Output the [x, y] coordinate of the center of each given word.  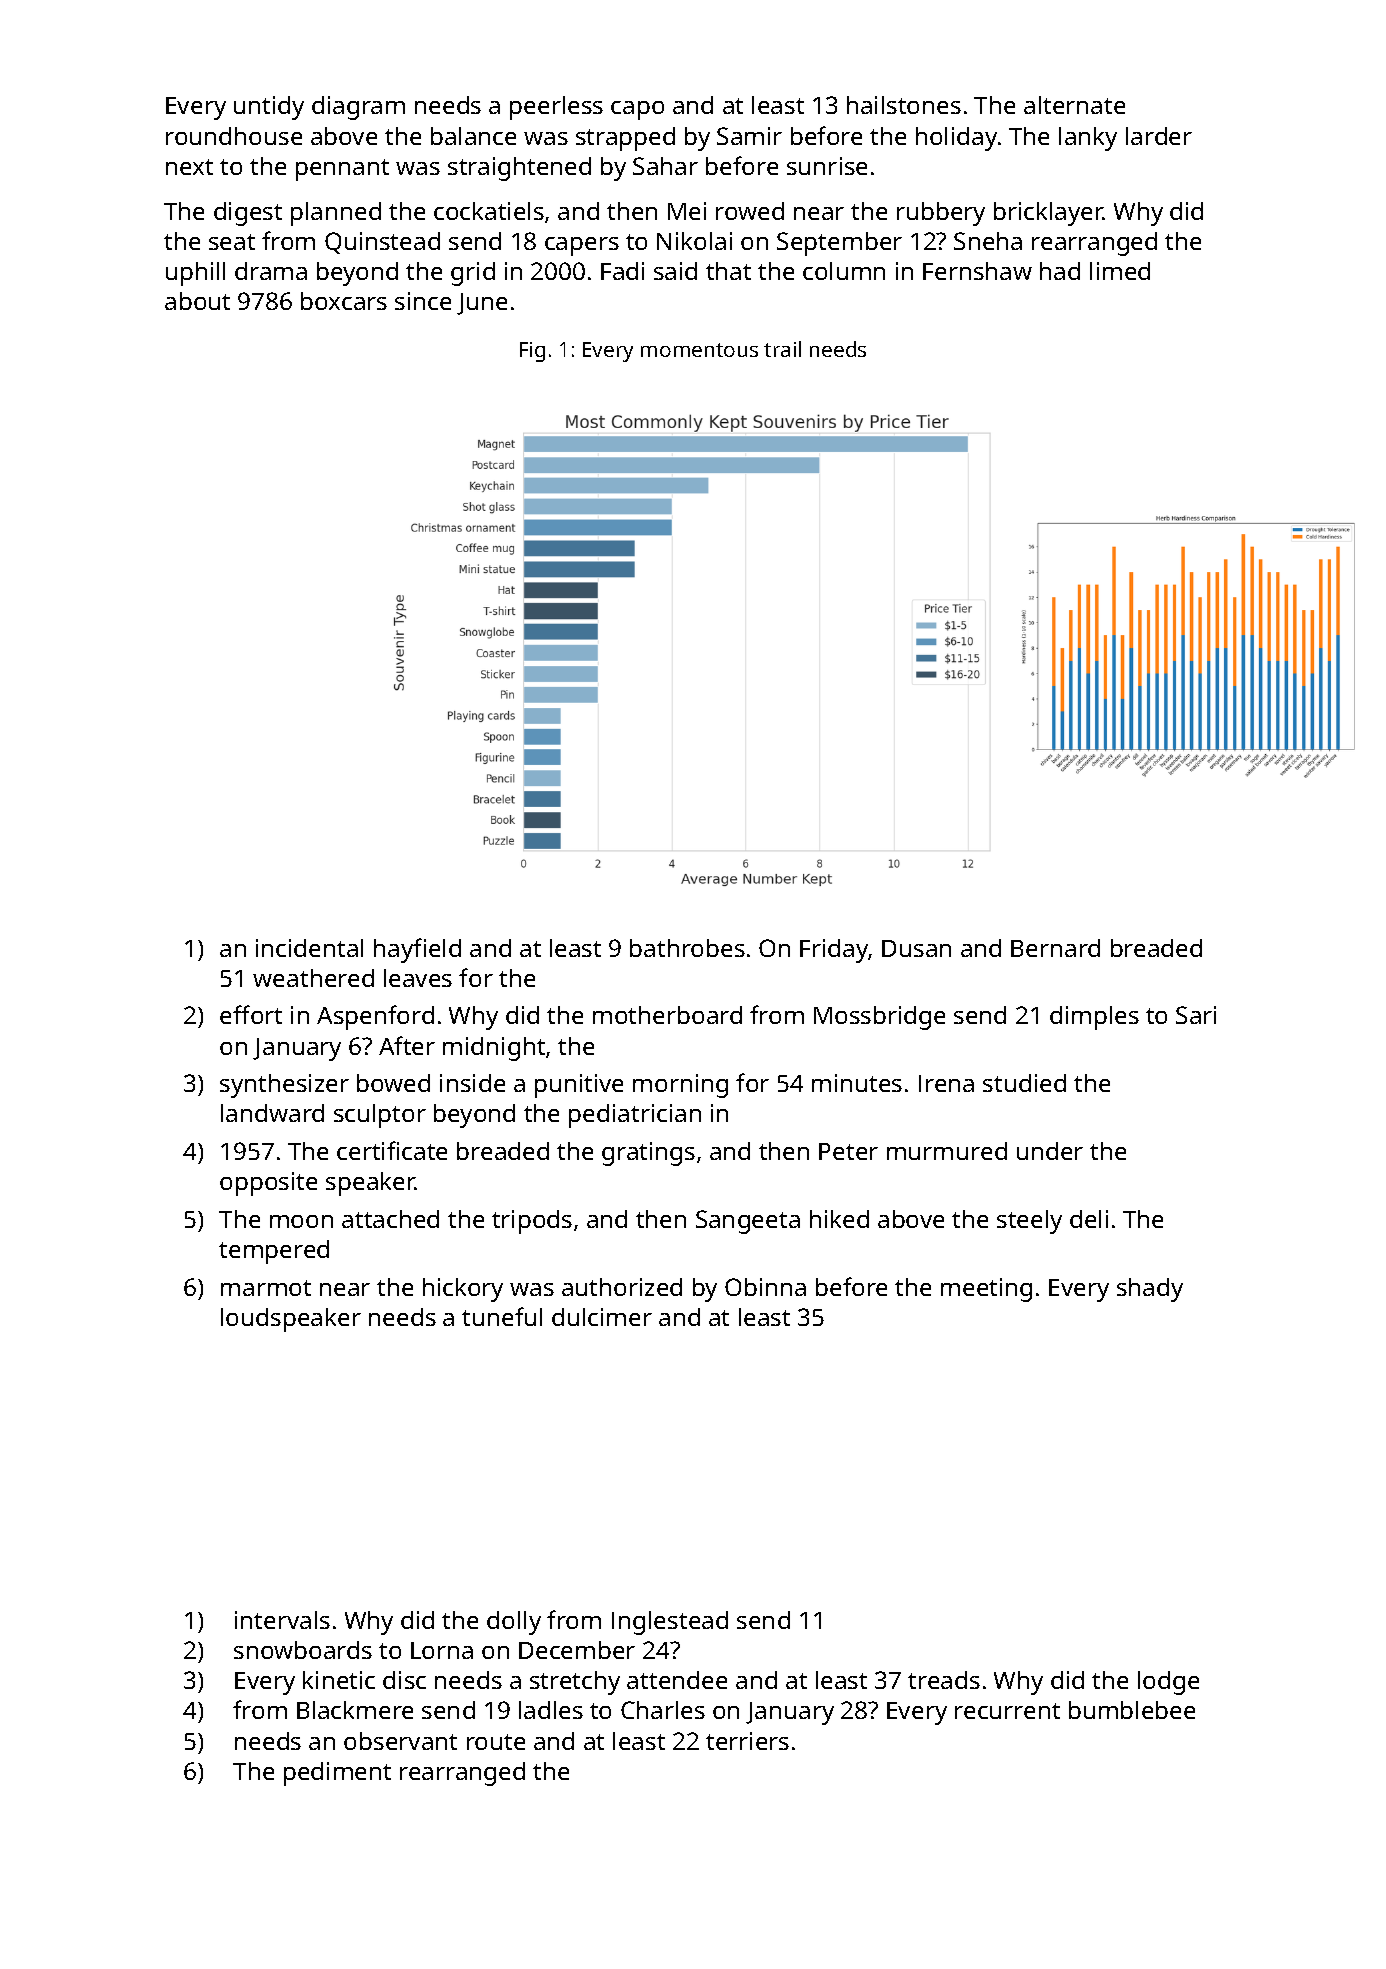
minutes [857, 1083]
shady [1150, 1290]
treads [944, 1680]
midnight [494, 1049]
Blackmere [355, 1710]
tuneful [502, 1316]
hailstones [904, 105]
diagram [358, 108]
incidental [309, 948]
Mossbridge [879, 1018]
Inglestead [670, 1623]
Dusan [916, 948]
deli [1089, 1219]
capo [637, 110]
